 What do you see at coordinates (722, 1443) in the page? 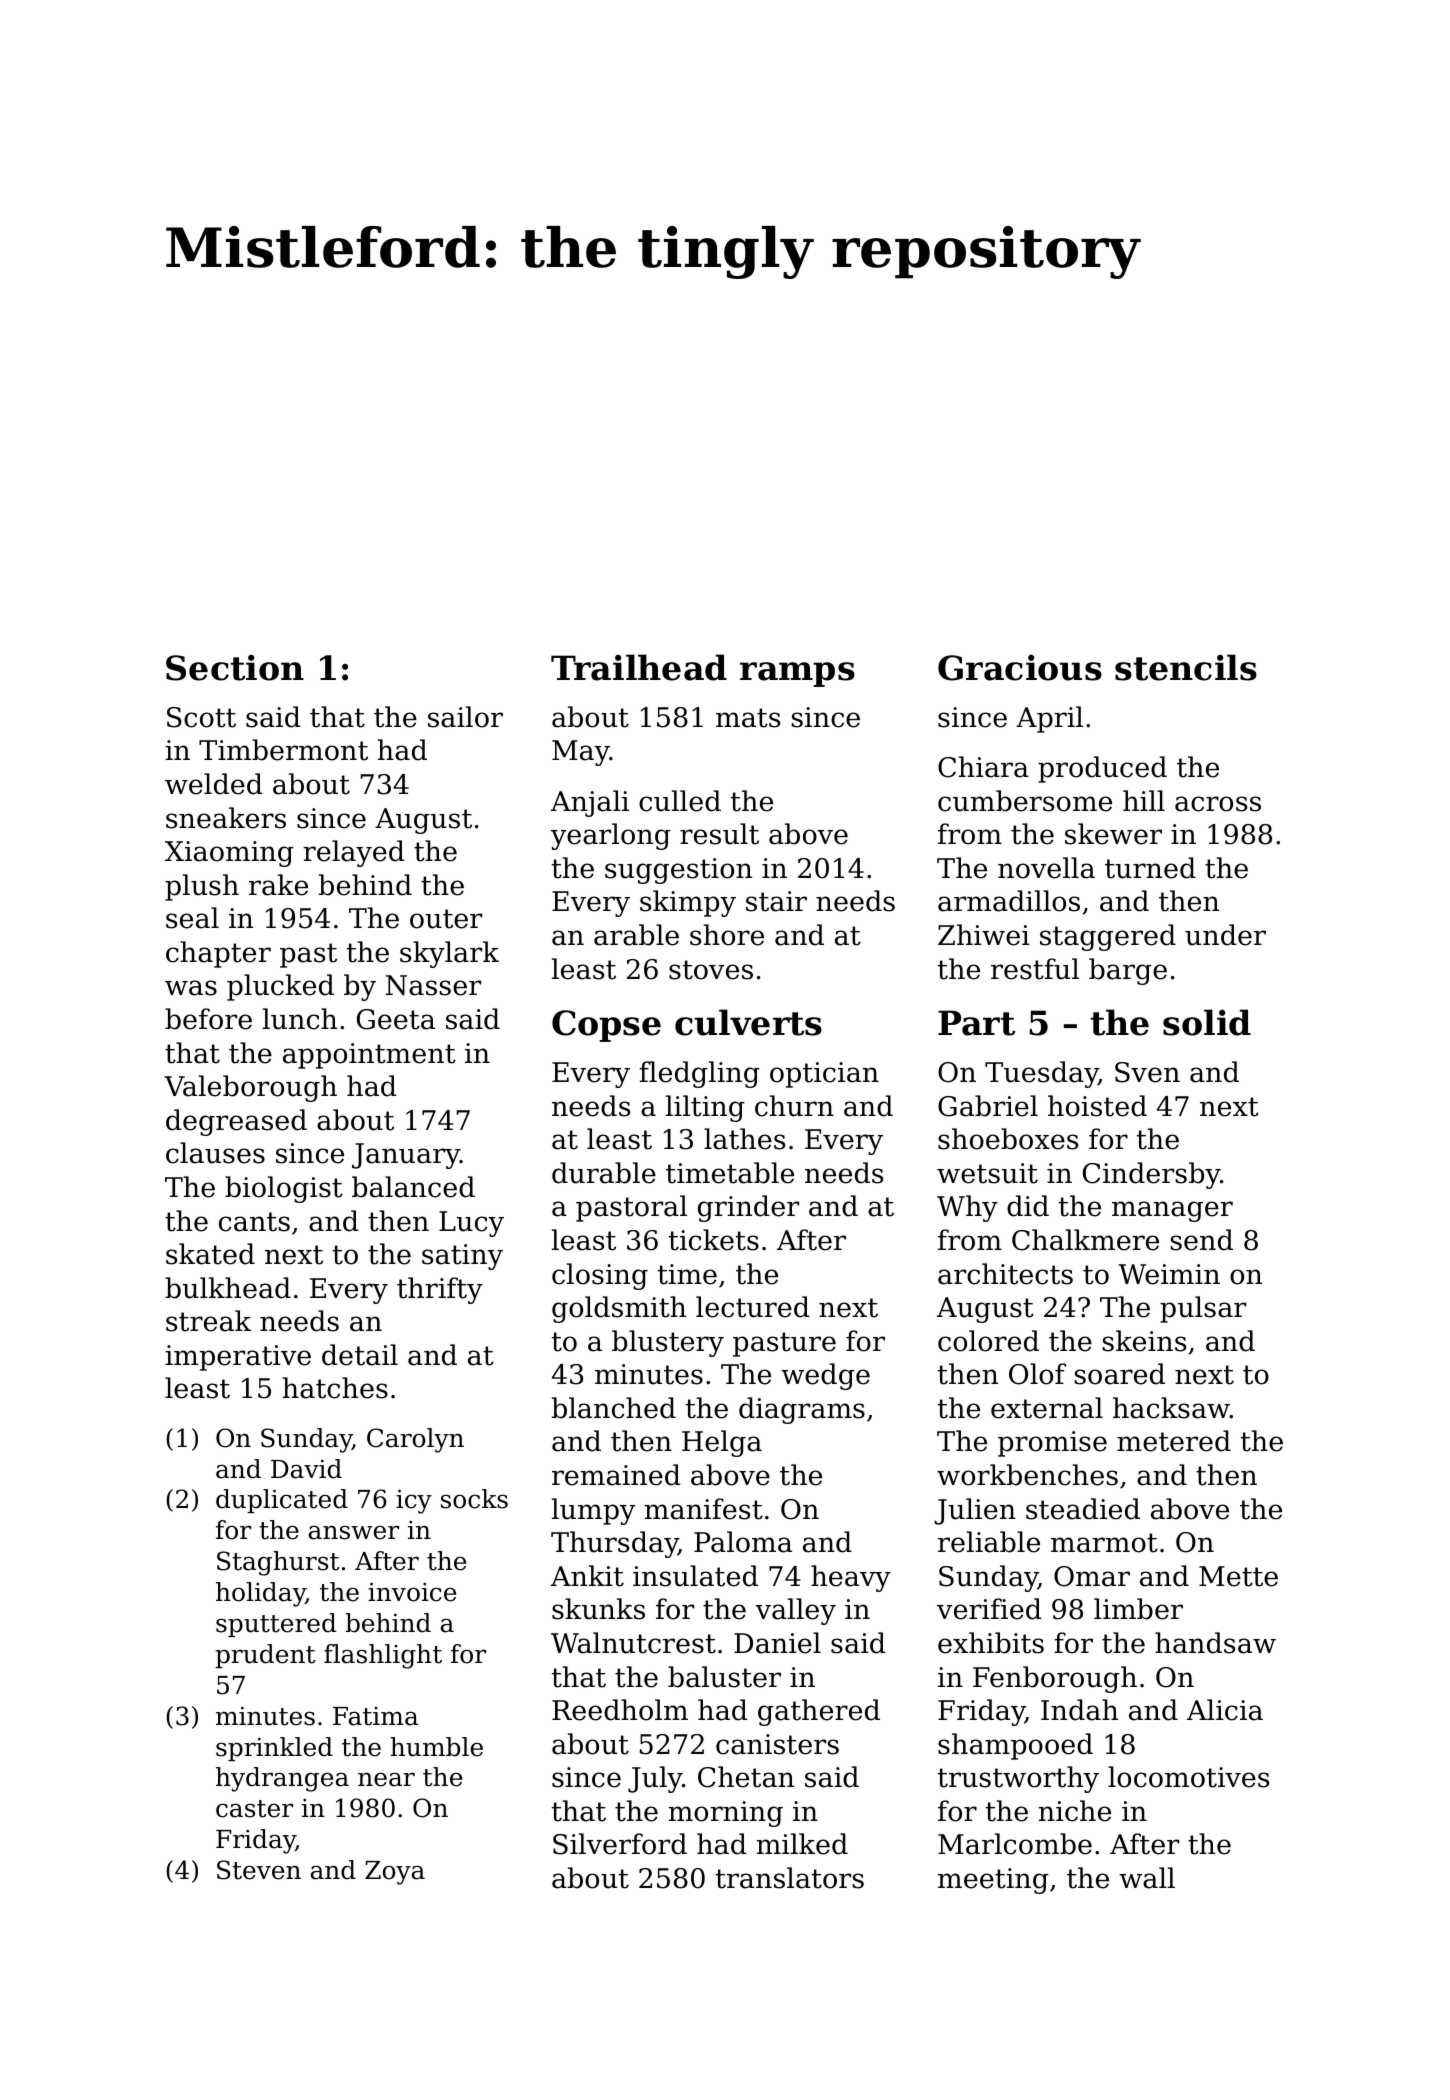
I see `Helga` at bounding box center [722, 1443].
